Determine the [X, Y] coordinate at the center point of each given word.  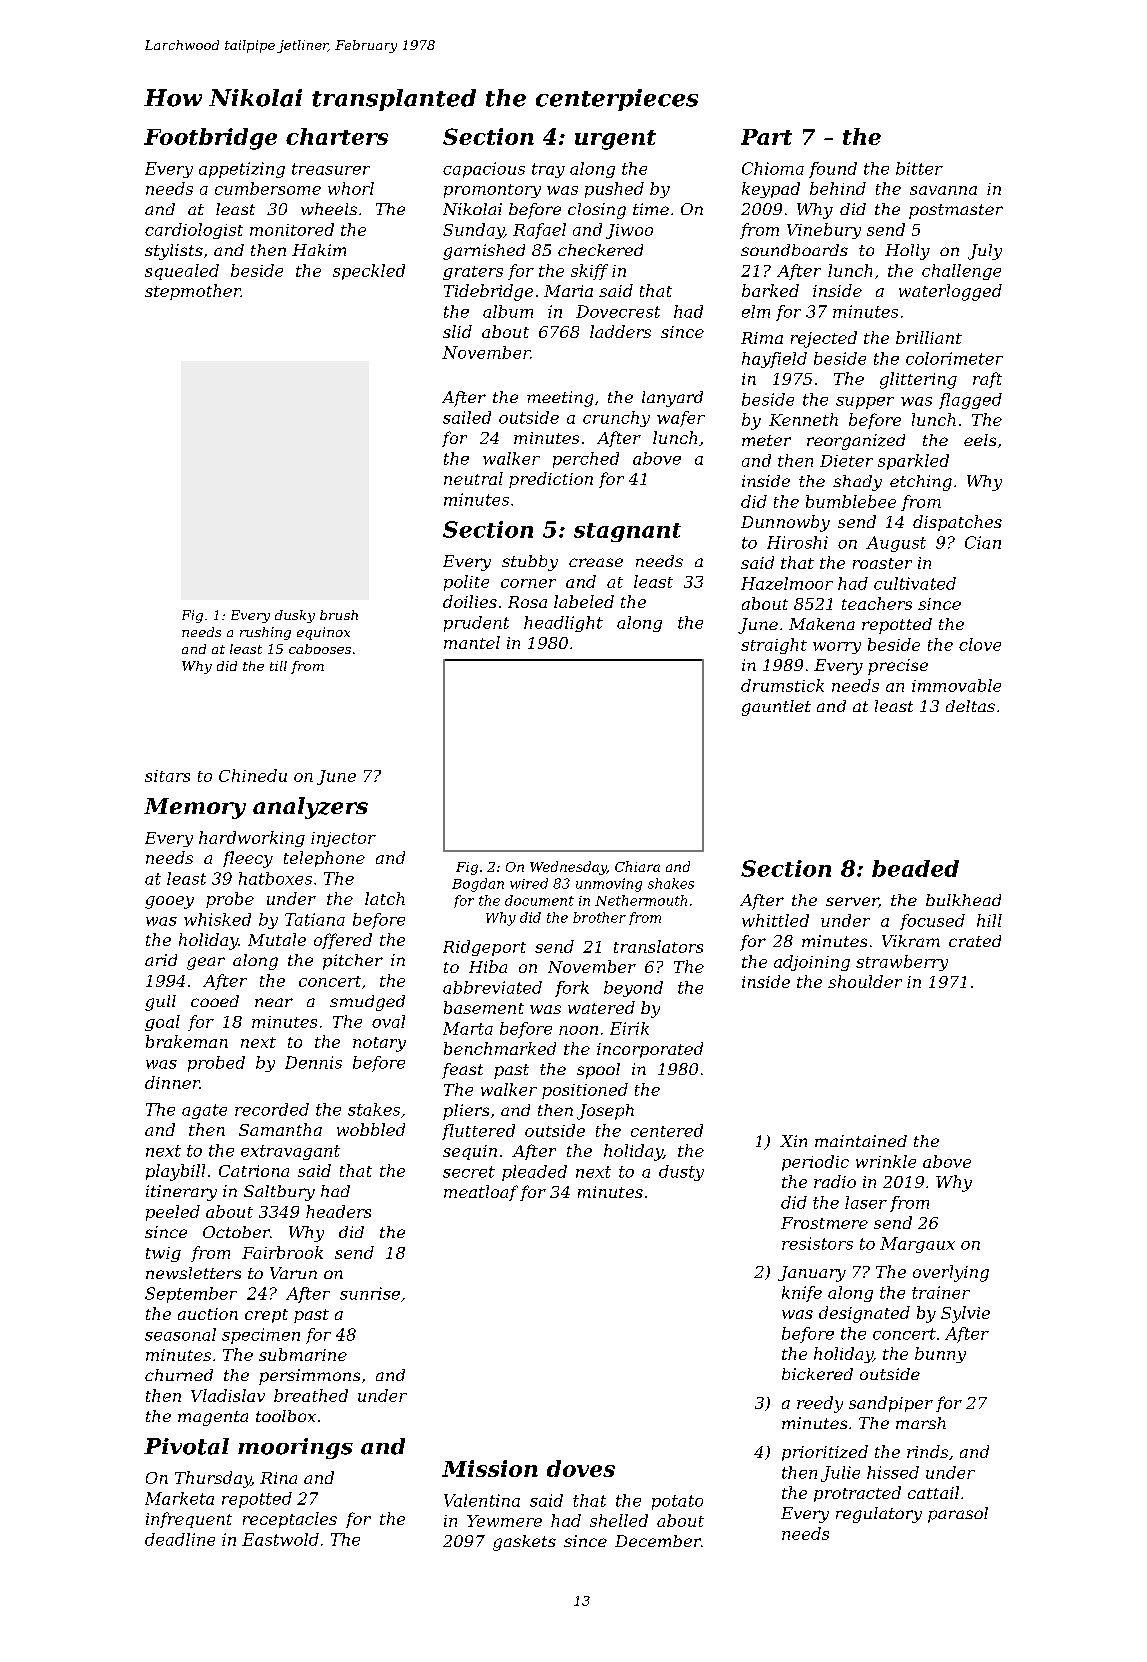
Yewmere [504, 1521]
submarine [303, 1354]
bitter [919, 168]
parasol [958, 1515]
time [651, 209]
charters [337, 136]
